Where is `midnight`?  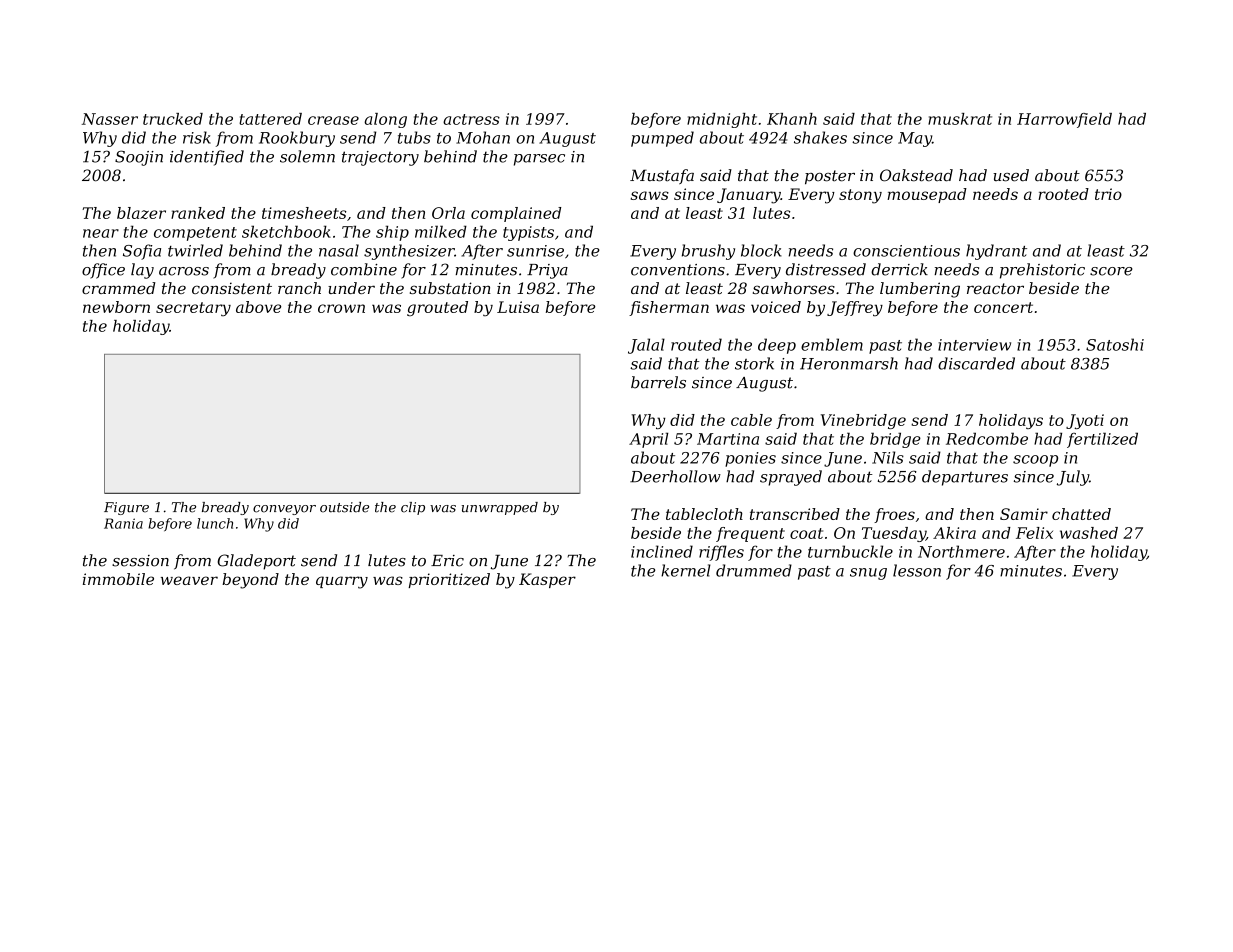 midnight is located at coordinates (722, 120).
